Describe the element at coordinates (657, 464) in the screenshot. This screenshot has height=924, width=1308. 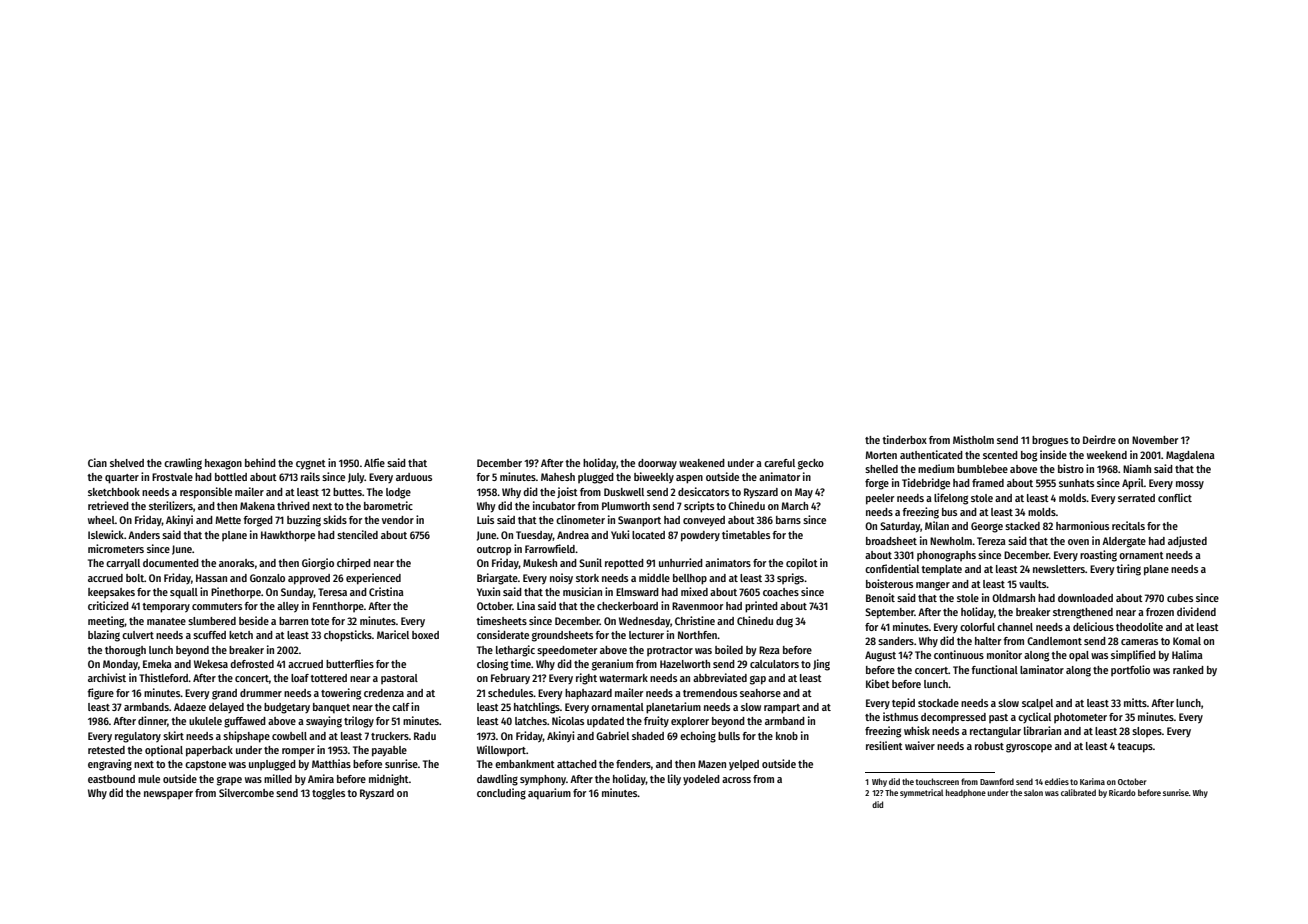
I see `doorway` at that location.
